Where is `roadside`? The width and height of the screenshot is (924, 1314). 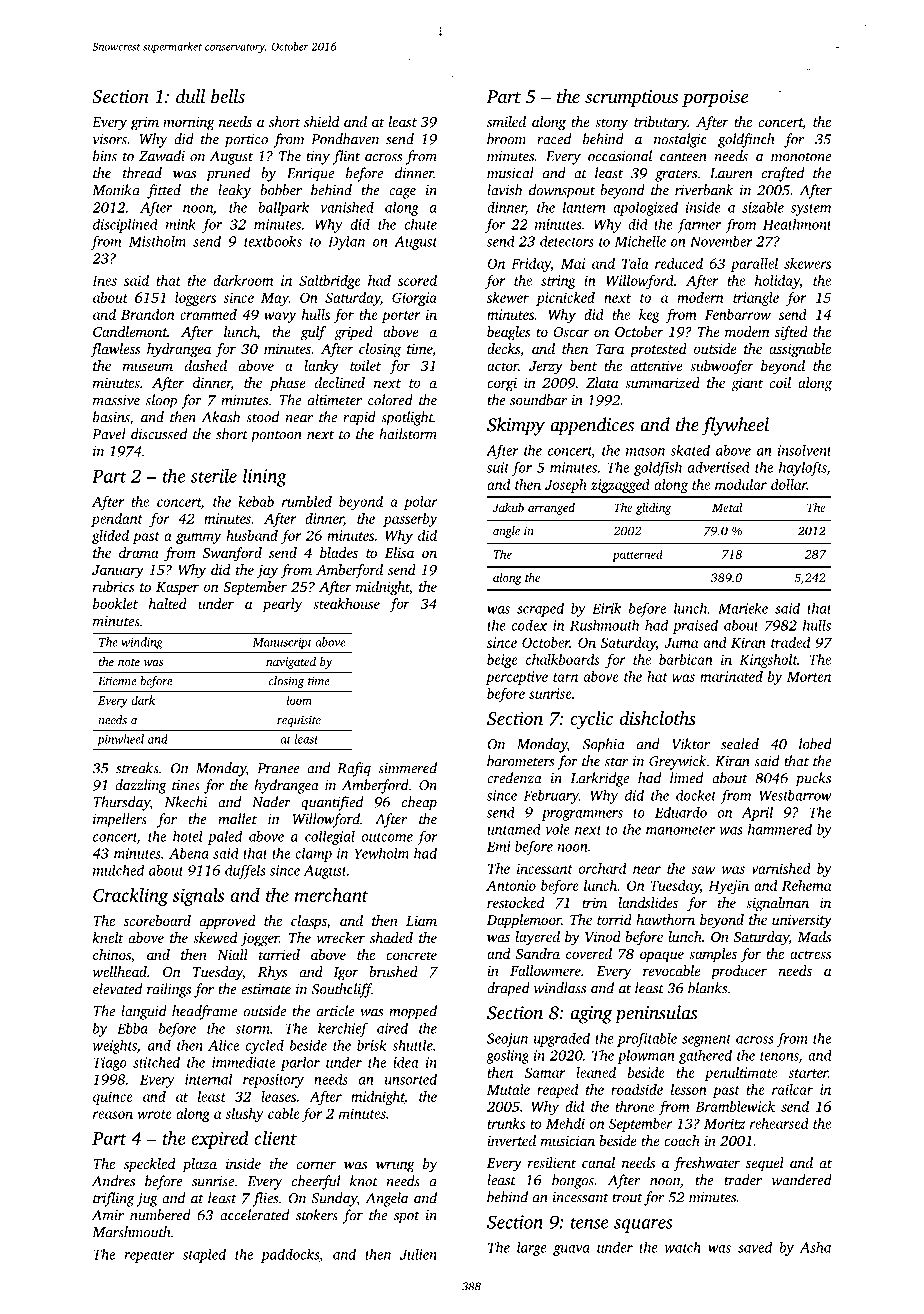 roadside is located at coordinates (637, 1089).
